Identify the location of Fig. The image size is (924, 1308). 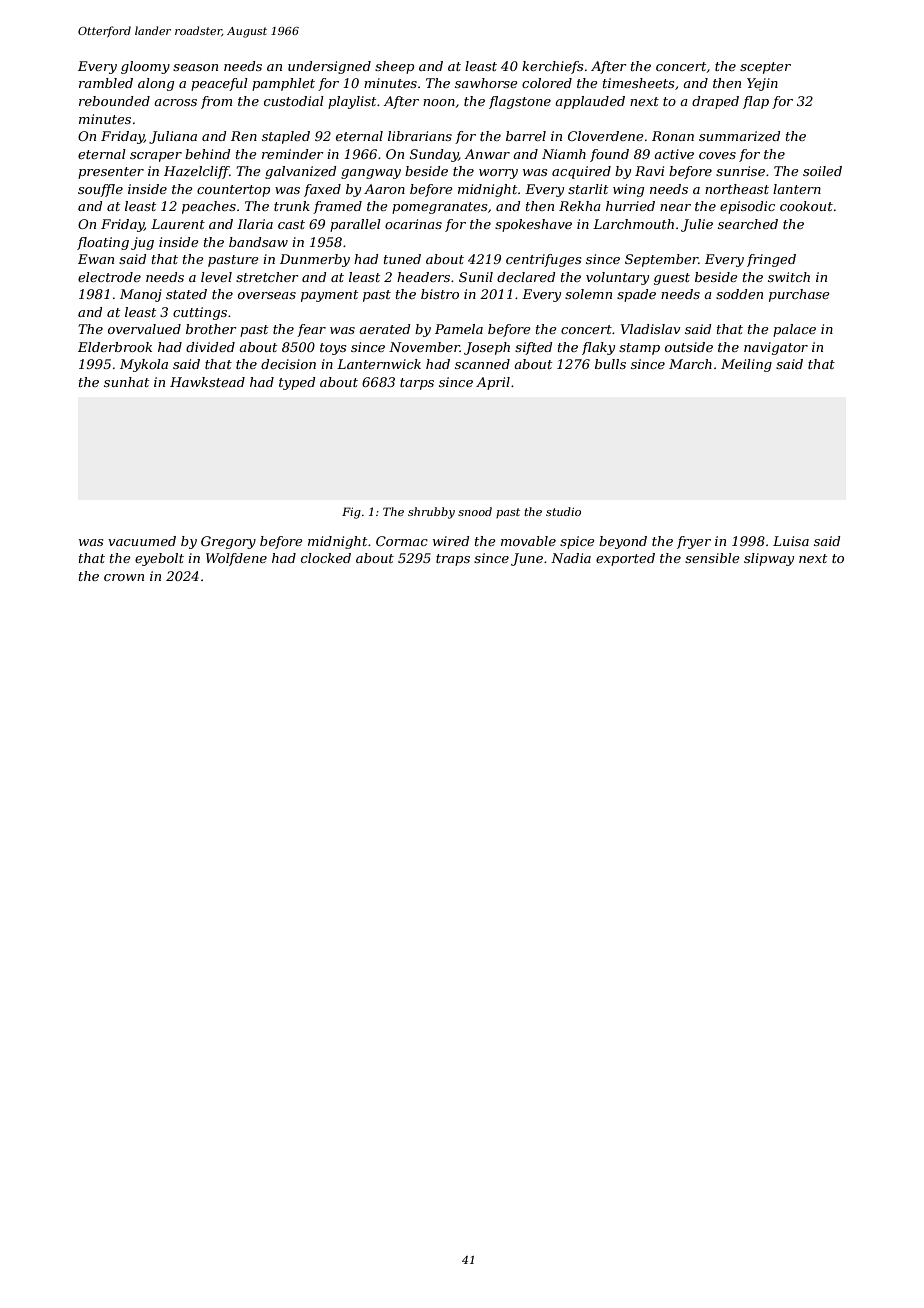
(351, 513).
